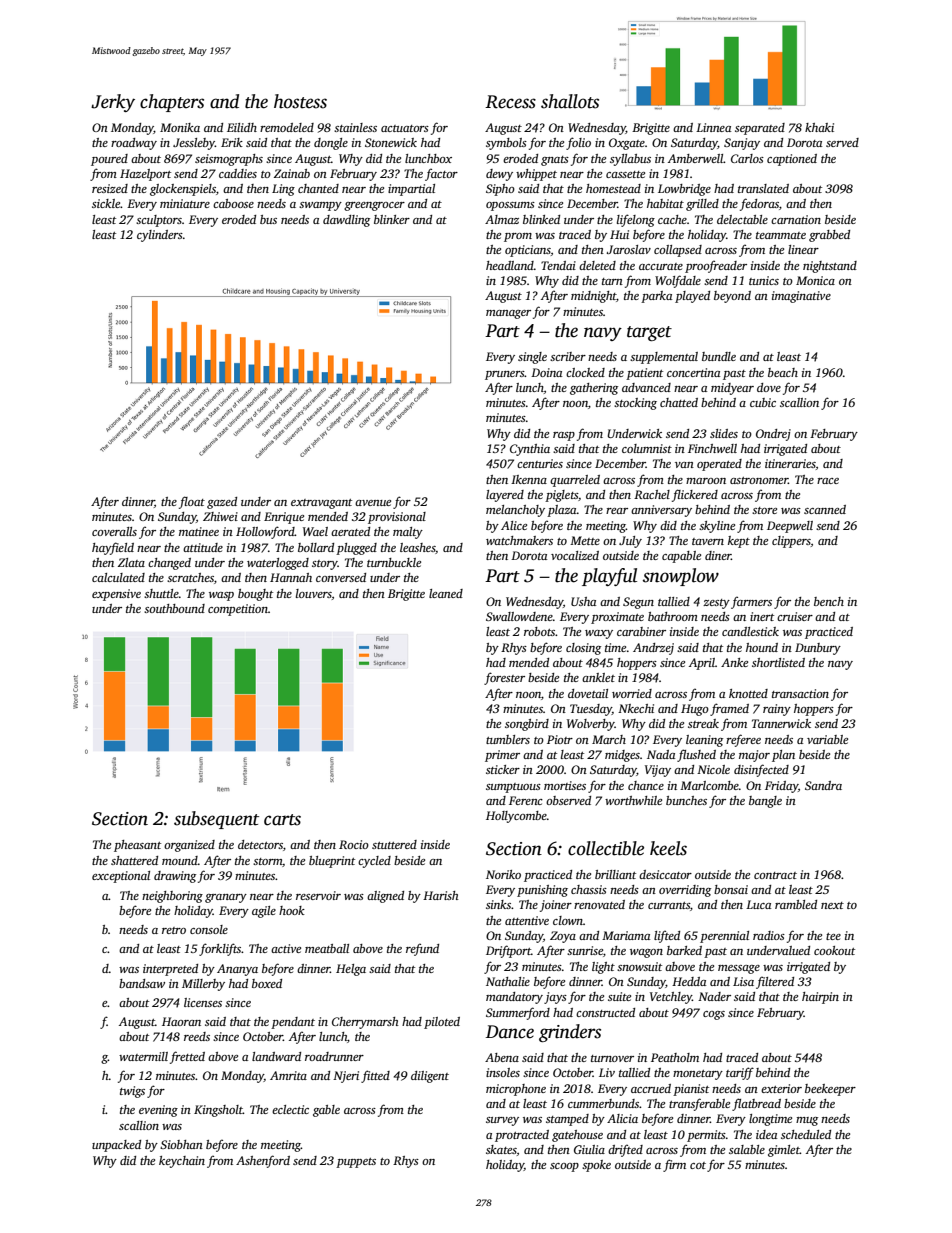 The image size is (952, 1233). What do you see at coordinates (418, 548) in the image?
I see `leashes` at bounding box center [418, 548].
